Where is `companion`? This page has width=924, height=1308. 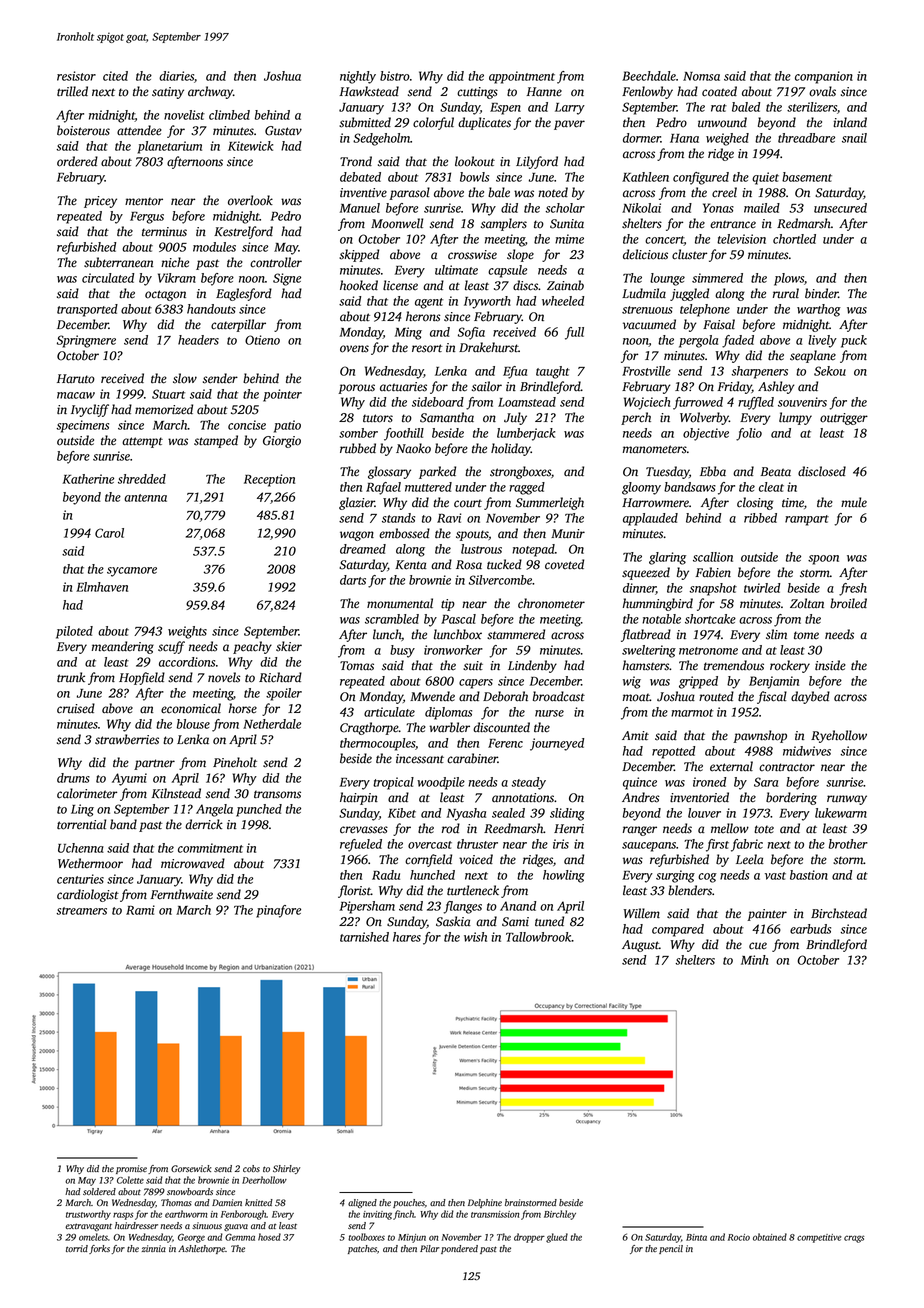
companion is located at coordinates (824, 77).
